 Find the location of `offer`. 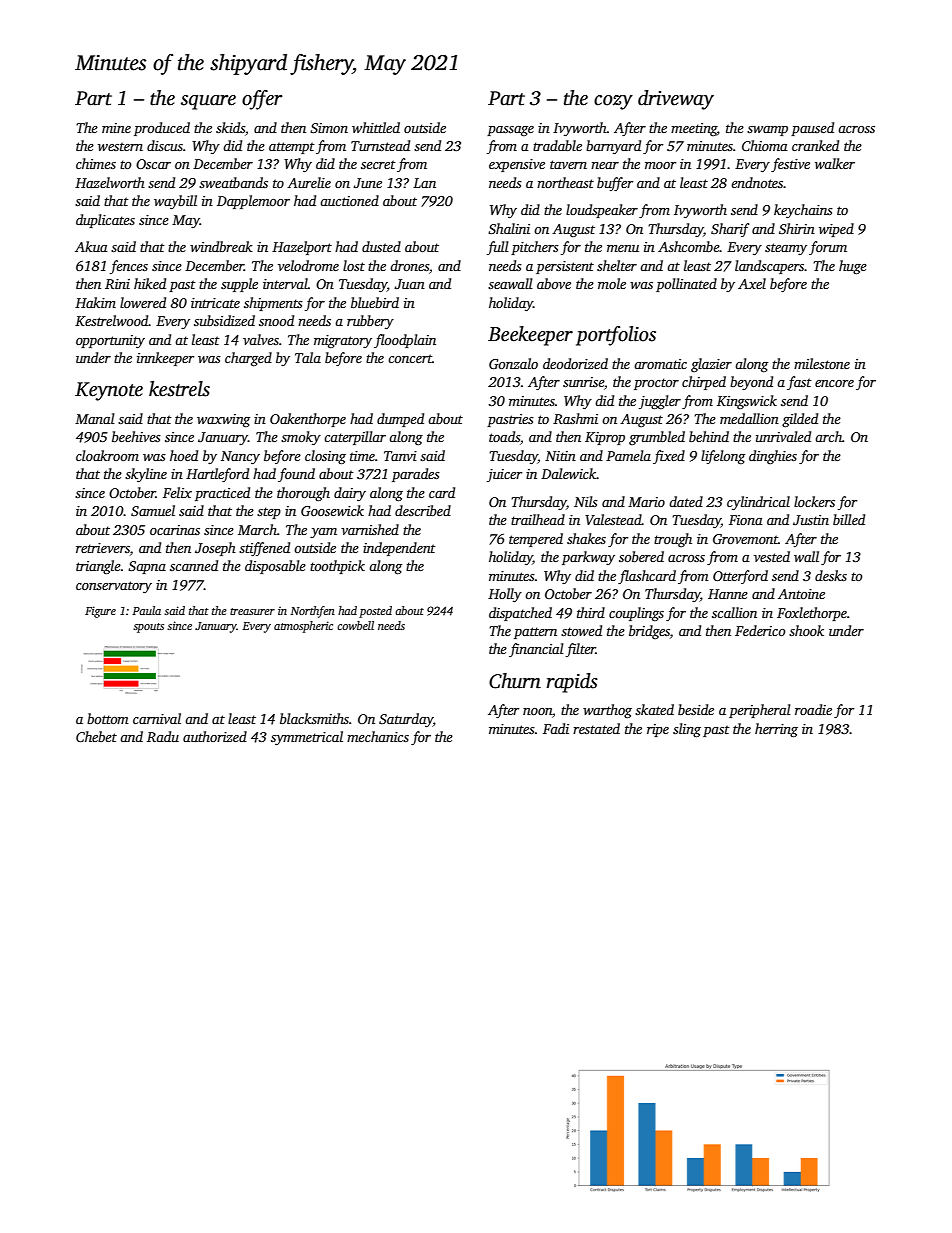

offer is located at coordinates (262, 100).
